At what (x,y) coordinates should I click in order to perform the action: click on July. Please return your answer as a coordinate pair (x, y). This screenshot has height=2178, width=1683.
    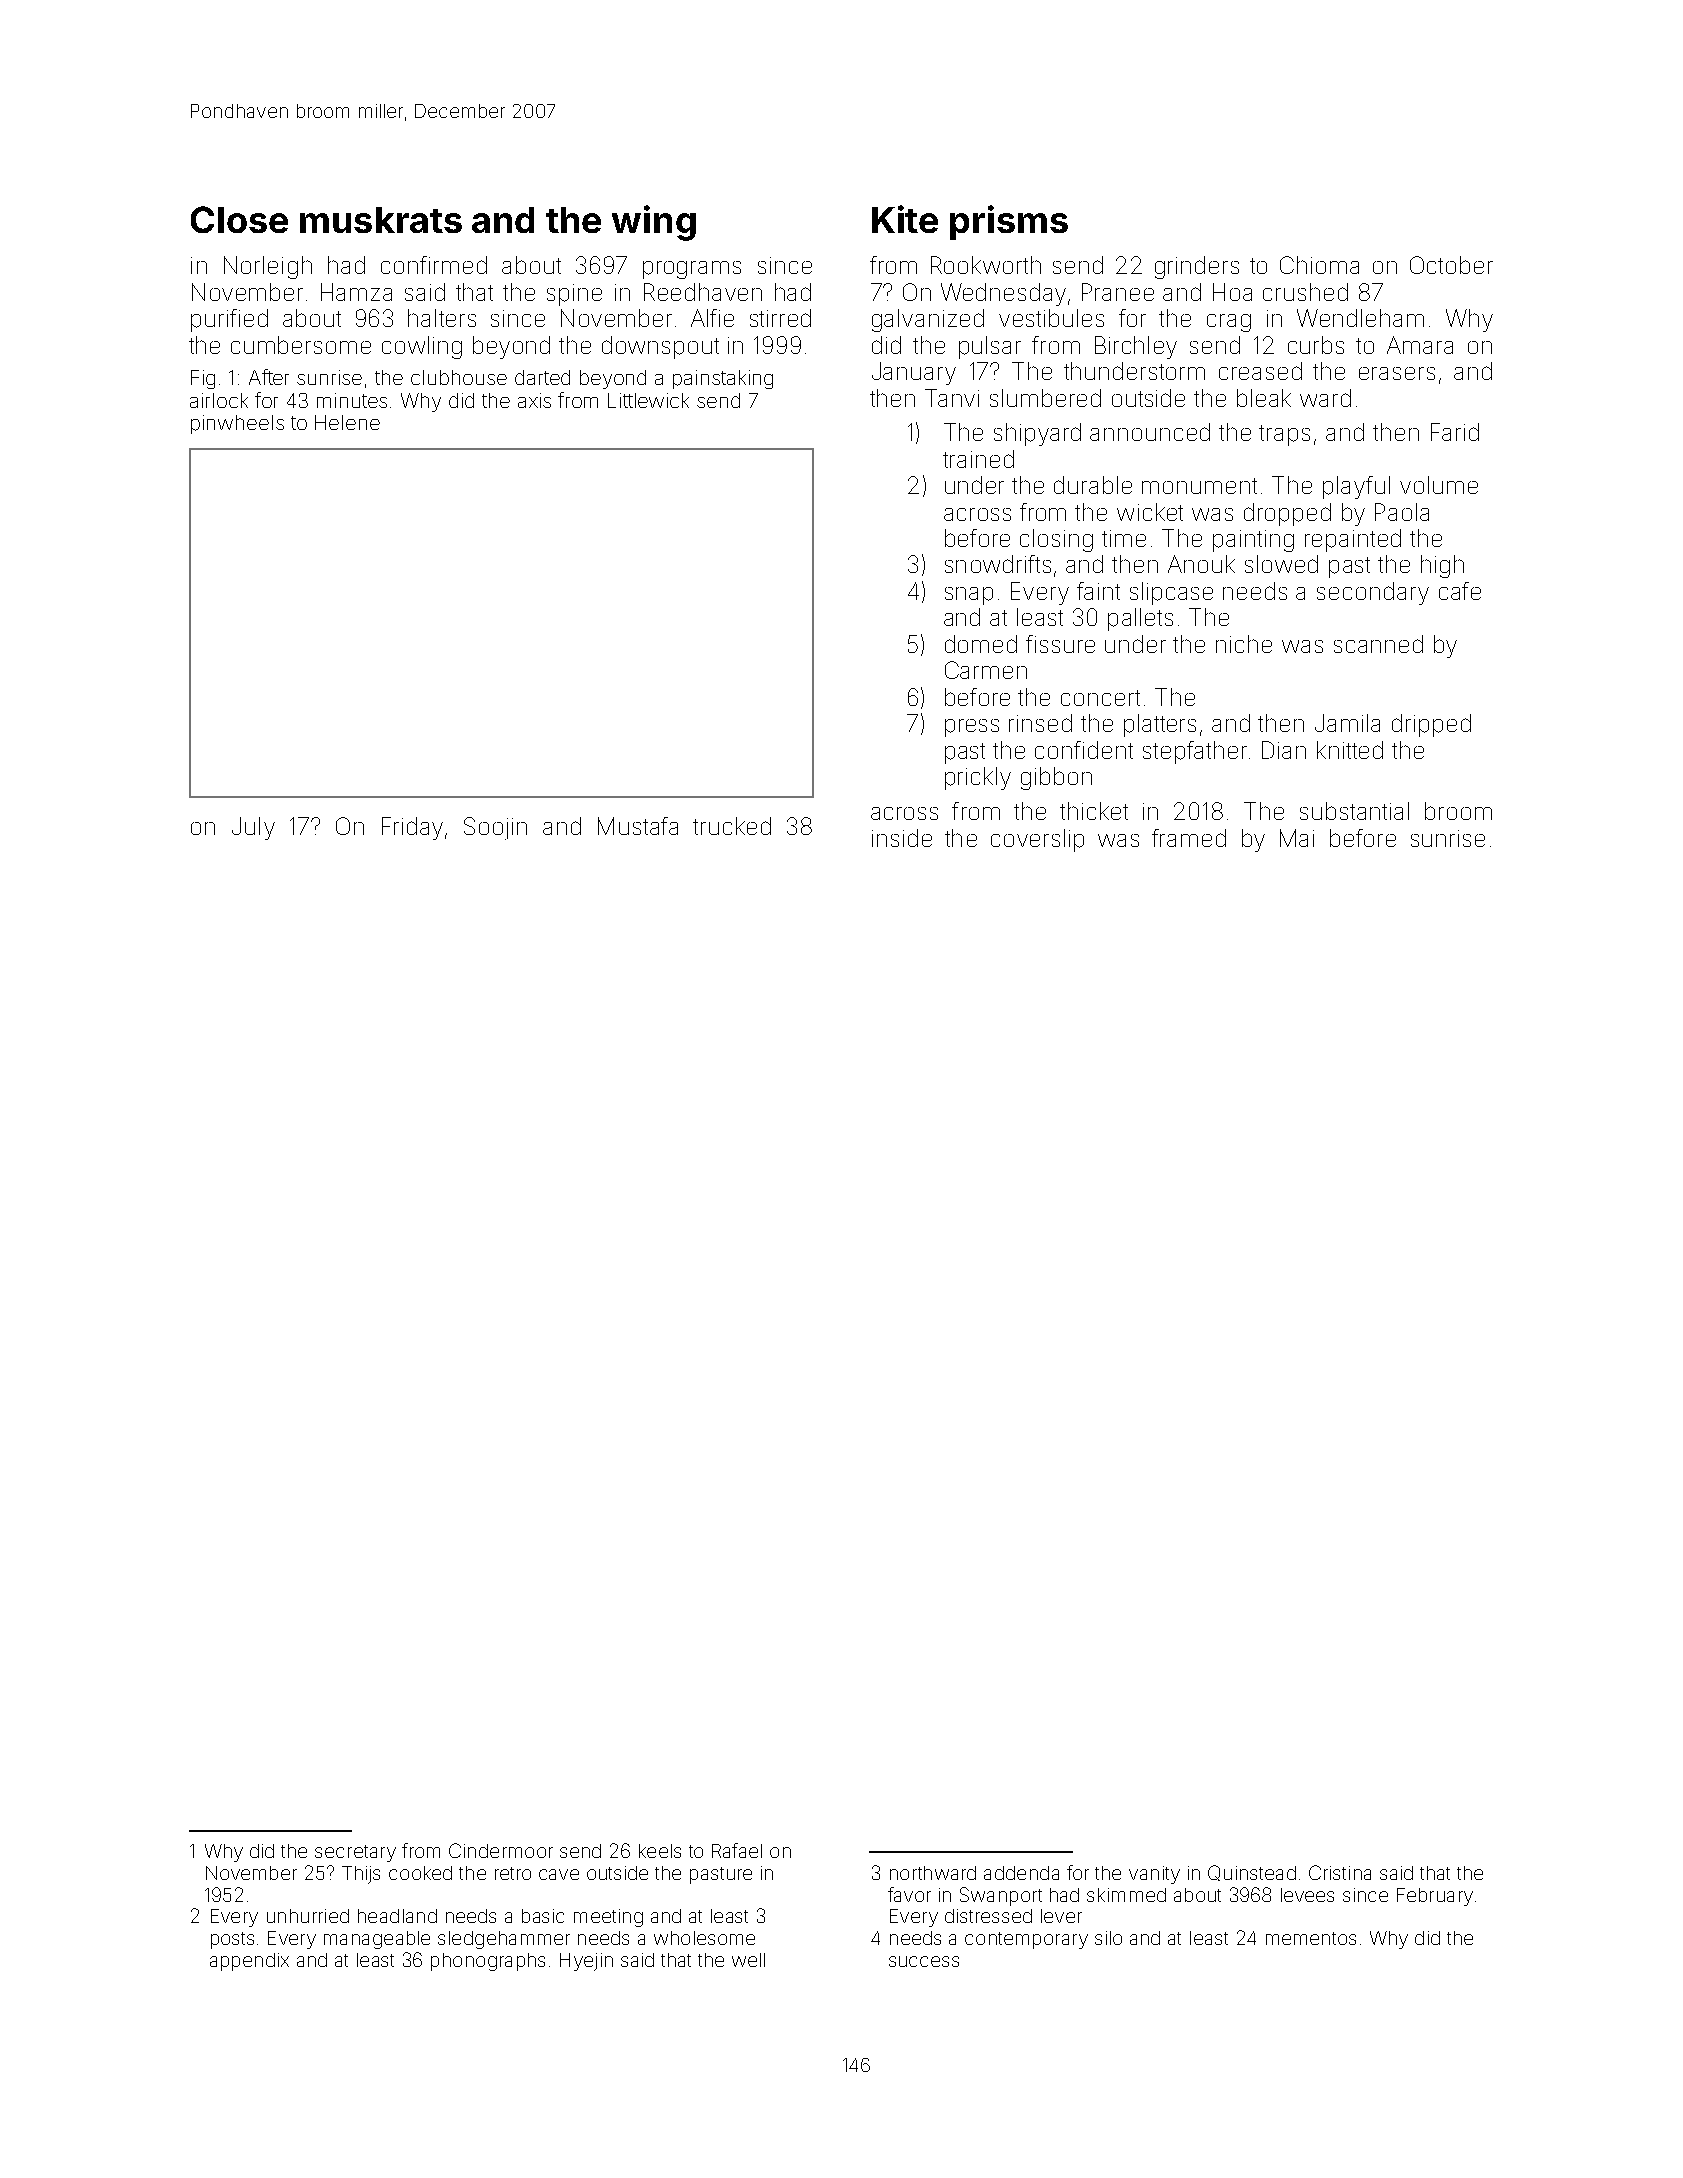
    Looking at the image, I should click on (253, 828).
